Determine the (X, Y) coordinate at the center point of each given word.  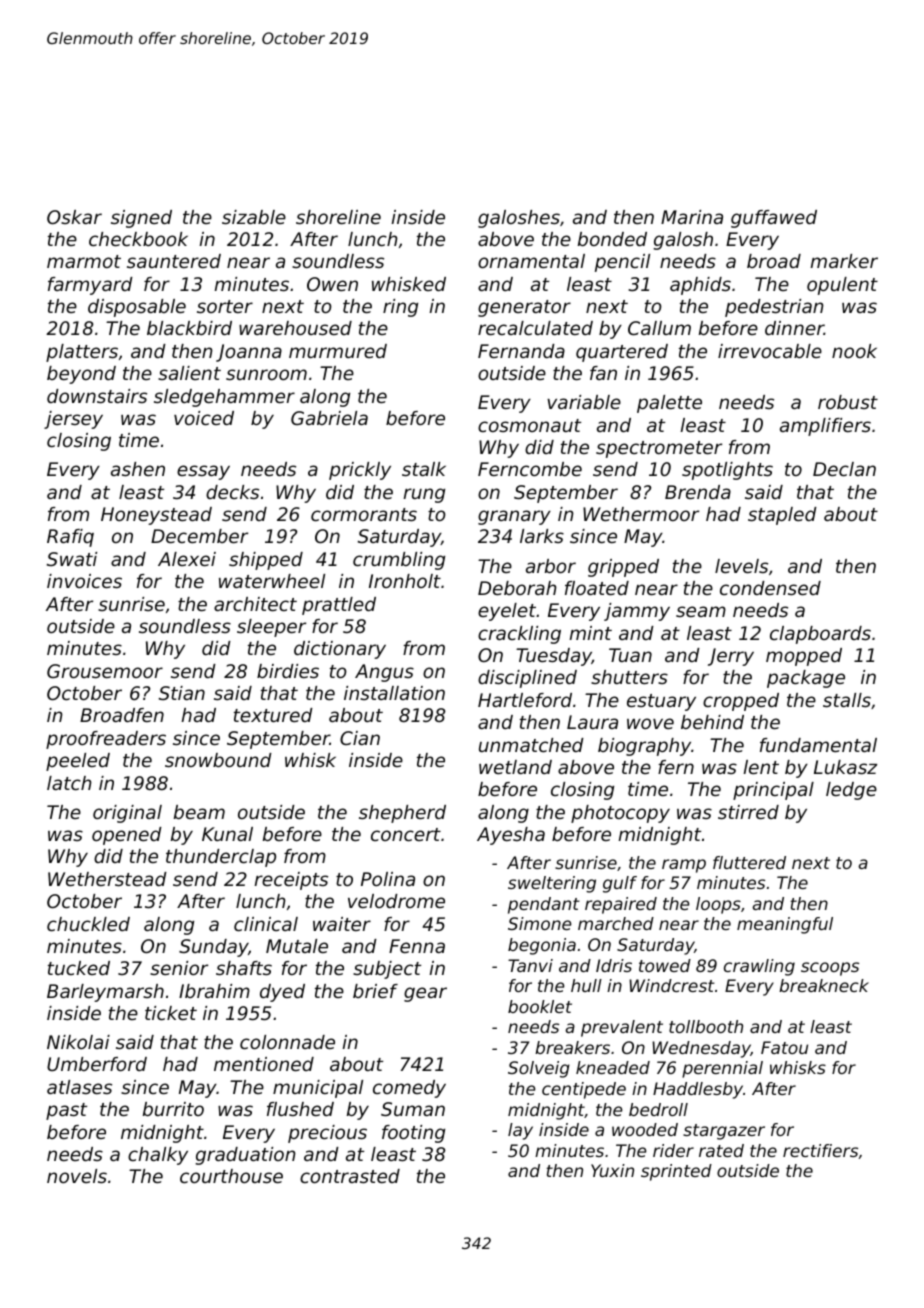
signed (141, 219)
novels (77, 1176)
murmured (338, 351)
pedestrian (774, 308)
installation (394, 693)
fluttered (749, 862)
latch (69, 783)
